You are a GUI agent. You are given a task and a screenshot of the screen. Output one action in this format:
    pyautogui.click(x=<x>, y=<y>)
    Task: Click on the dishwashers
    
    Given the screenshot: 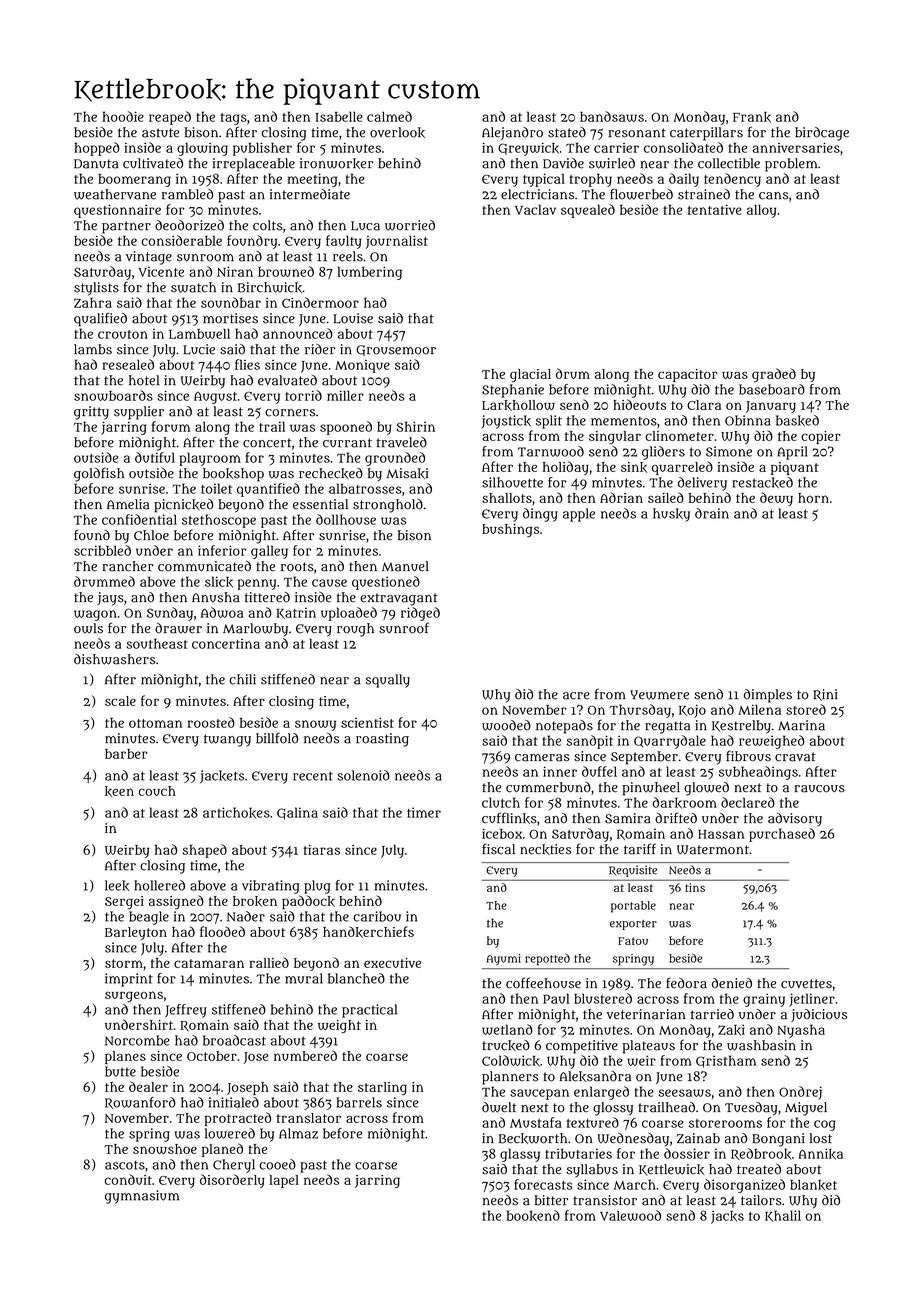 What is the action you would take?
    pyautogui.click(x=115, y=659)
